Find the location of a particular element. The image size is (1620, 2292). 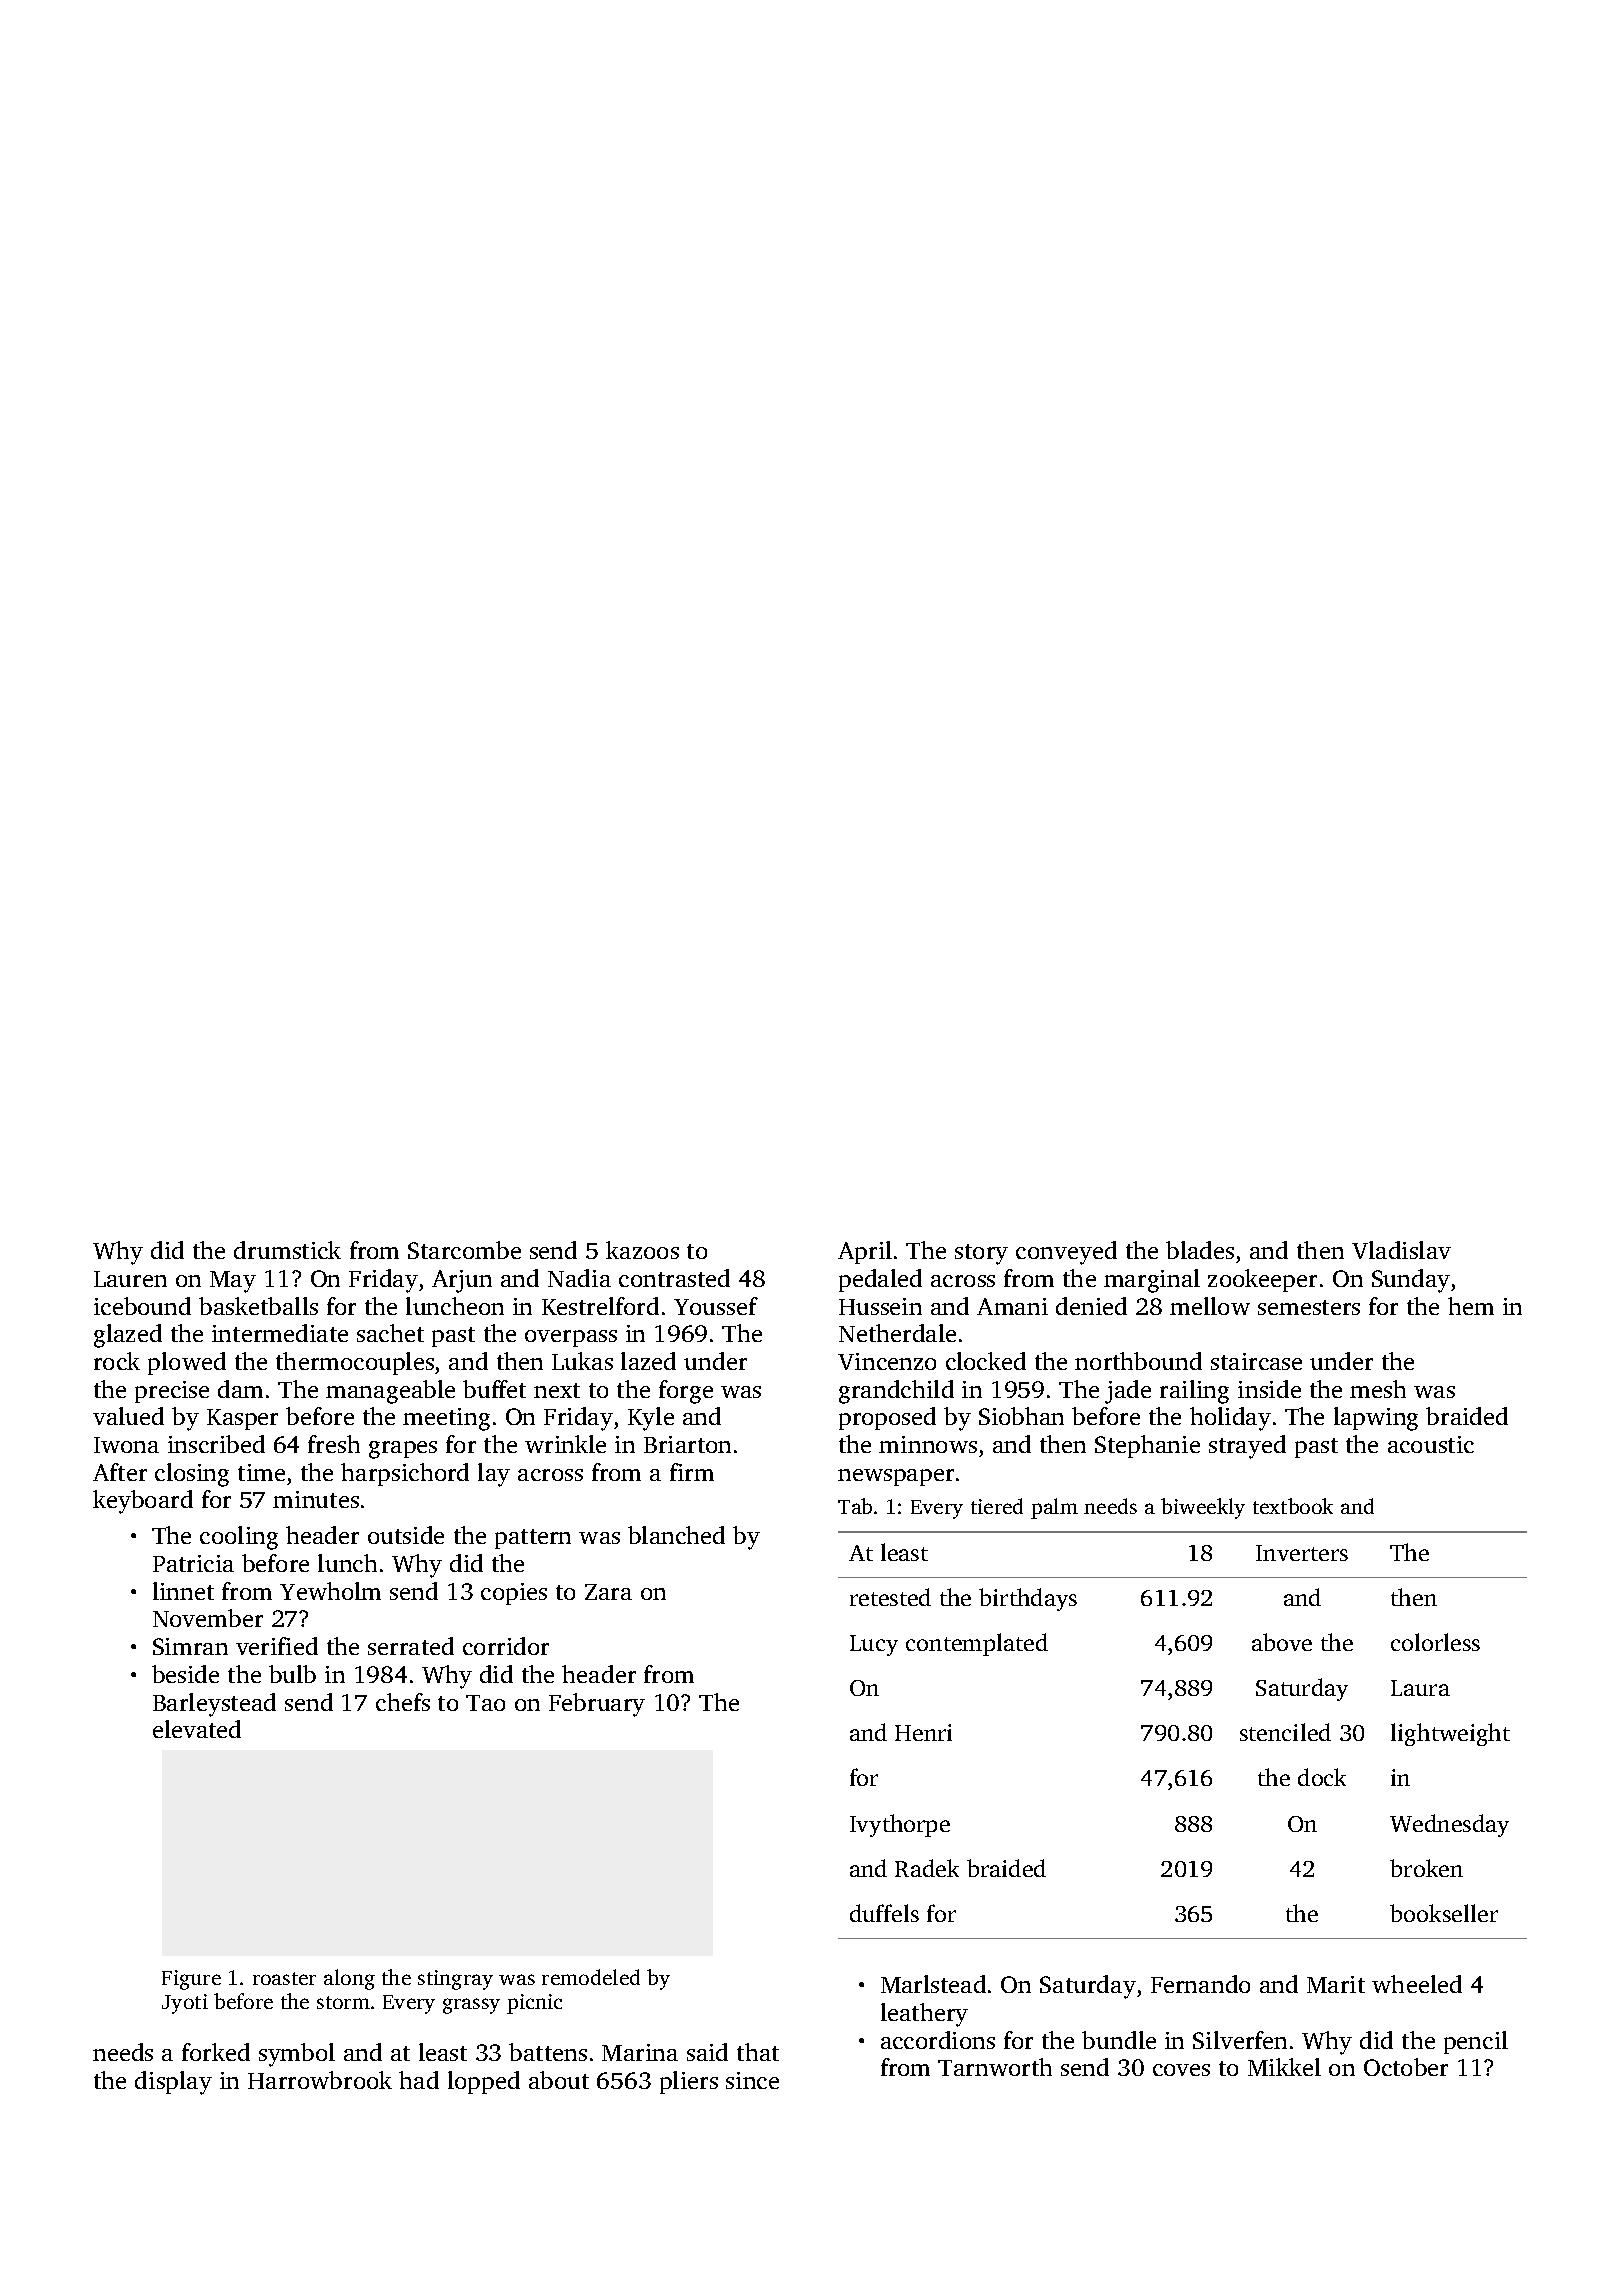

April is located at coordinates (865, 1252).
